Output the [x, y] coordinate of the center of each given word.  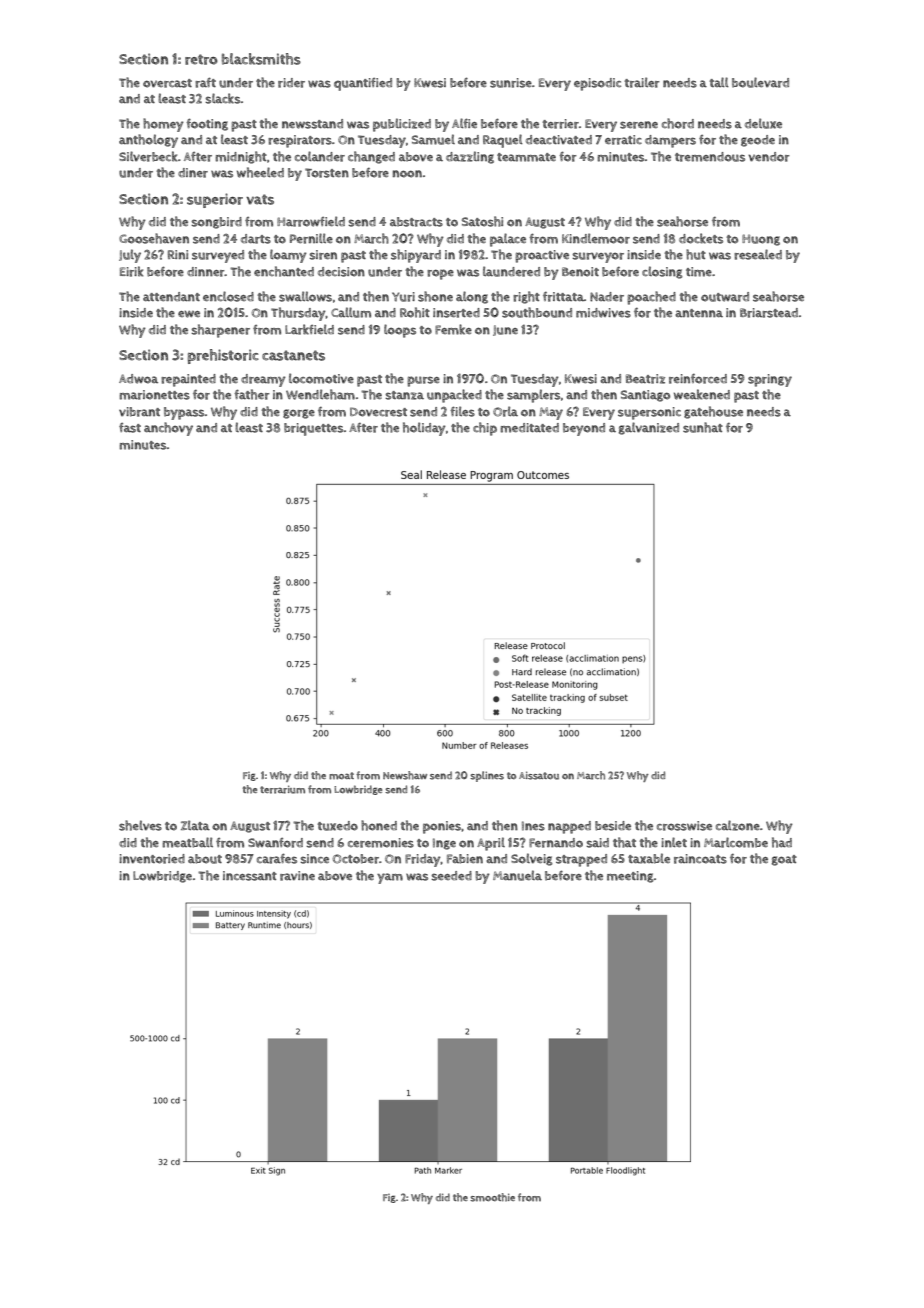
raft [205, 82]
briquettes [314, 429]
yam [390, 878]
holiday [424, 429]
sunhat [703, 427]
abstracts [416, 222]
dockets [701, 238]
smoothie [492, 1197]
